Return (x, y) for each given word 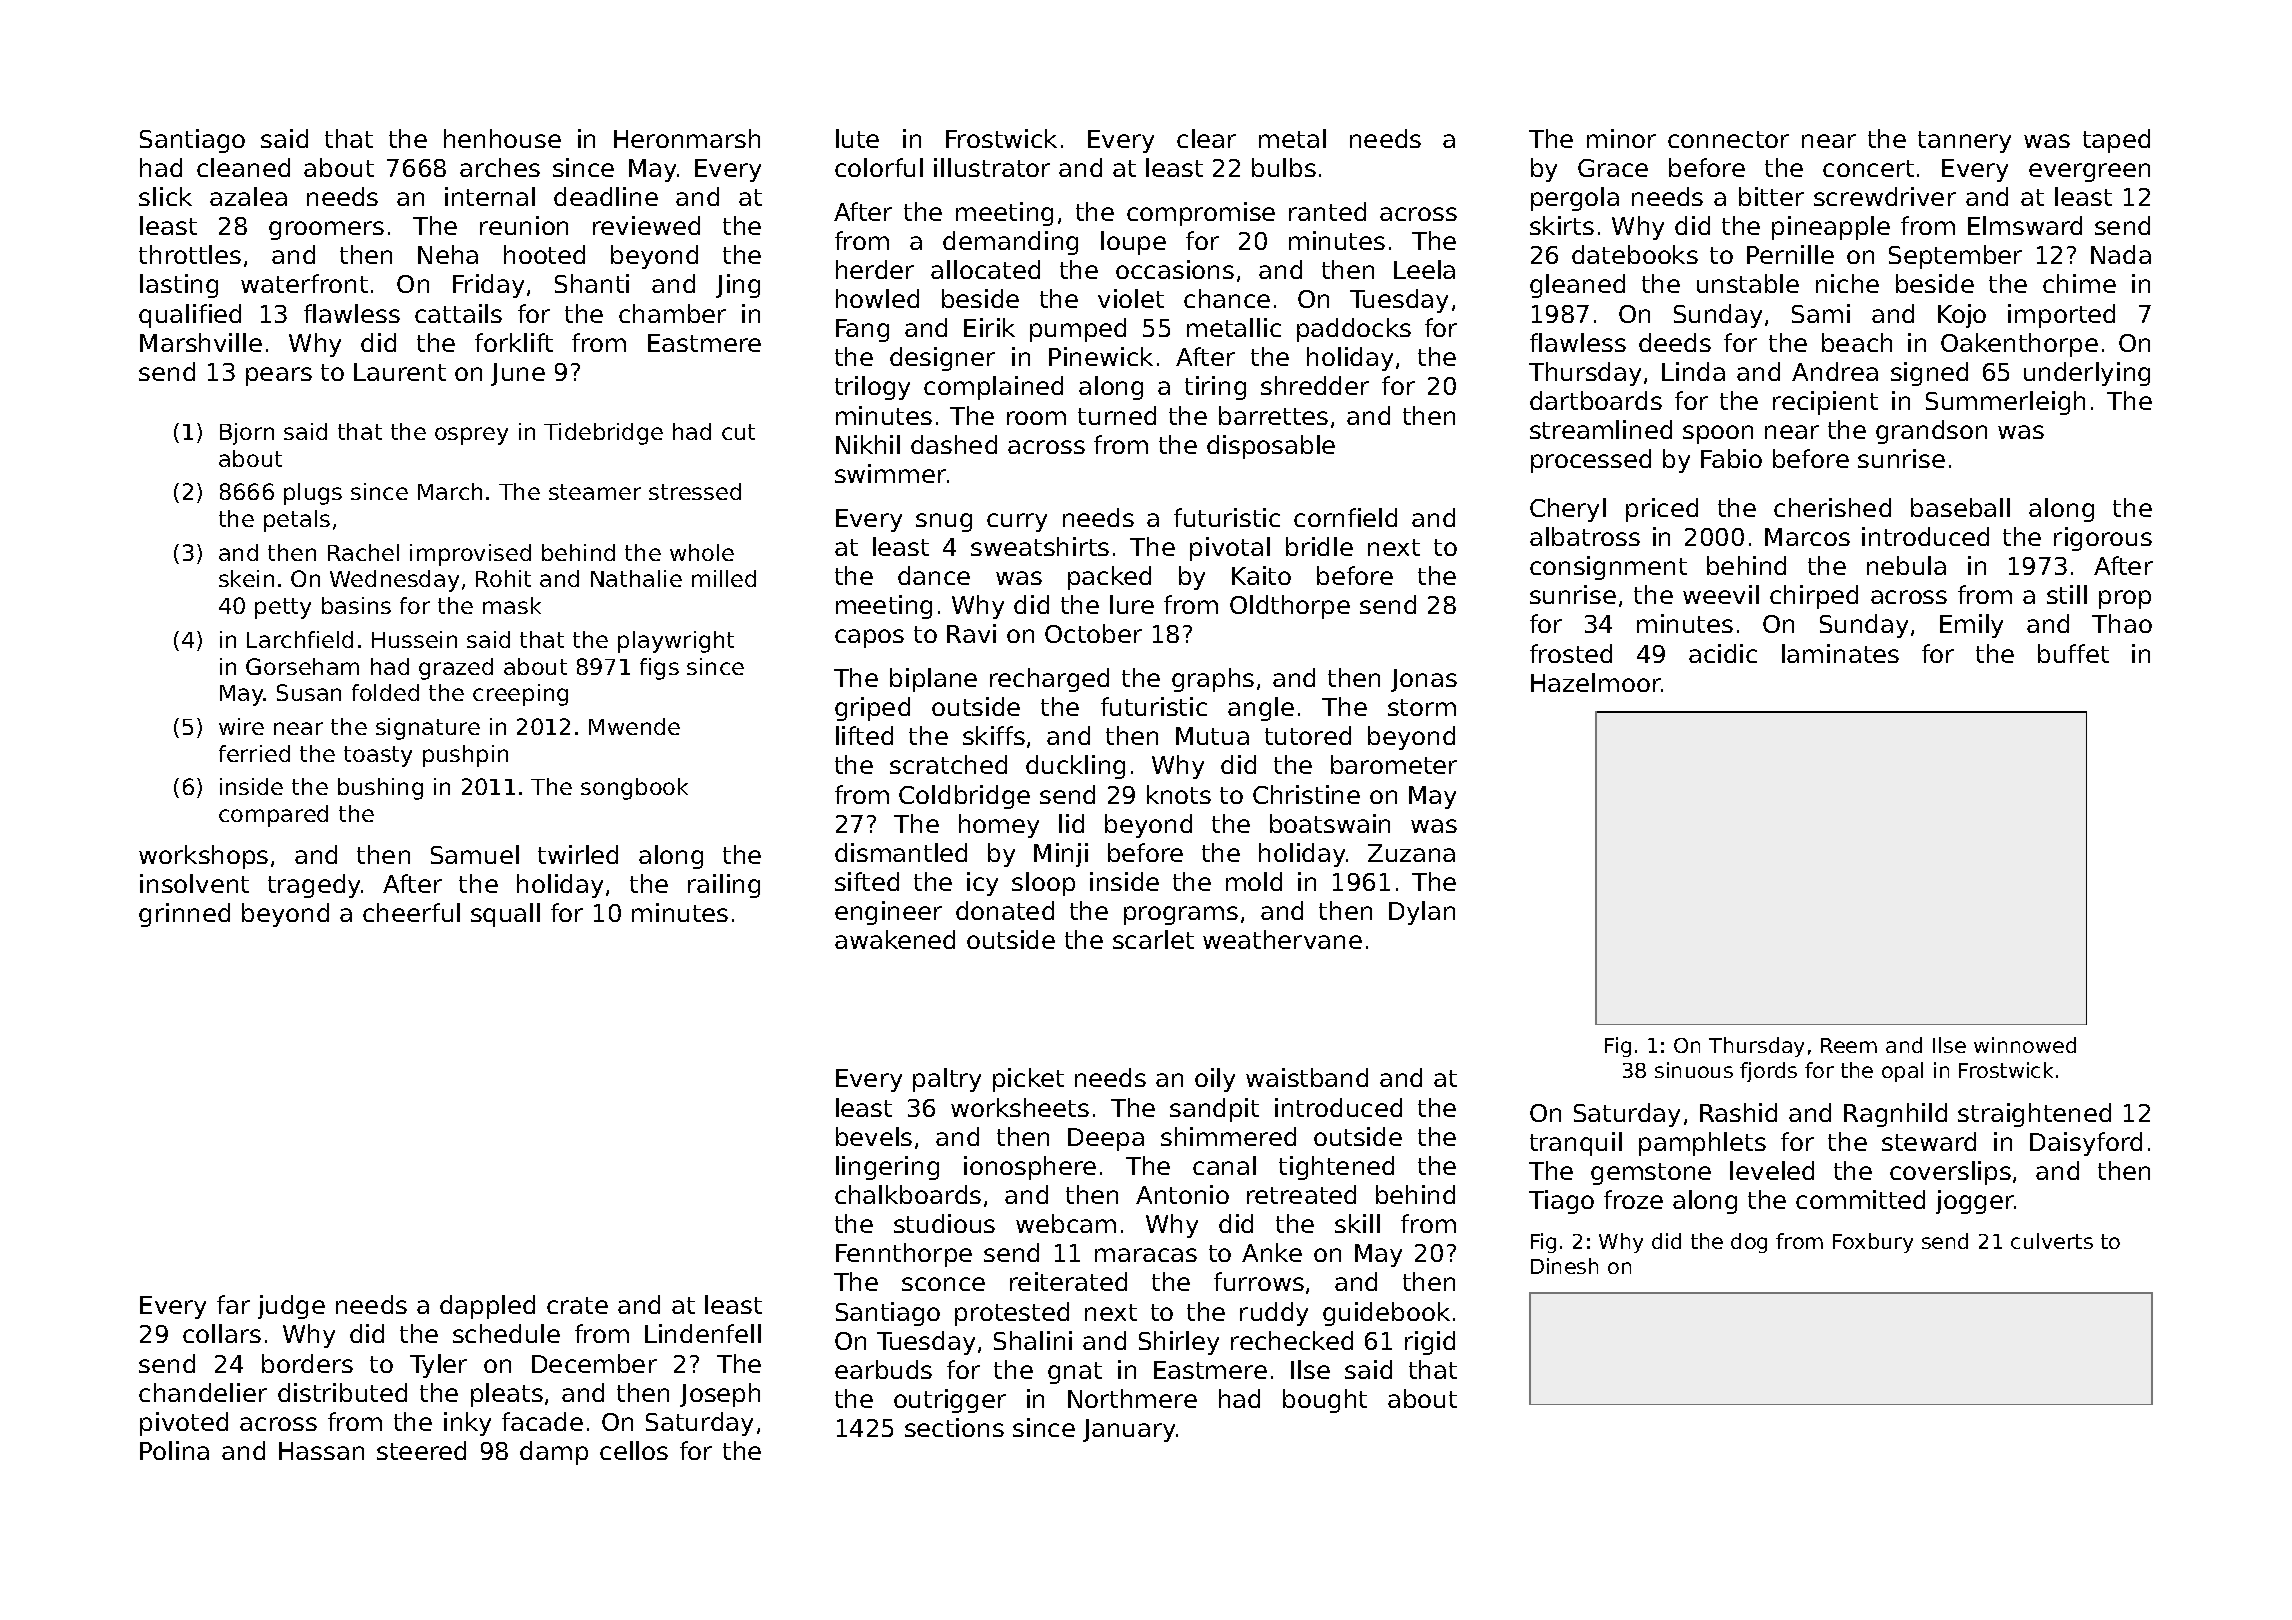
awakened (895, 939)
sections (954, 1427)
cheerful (411, 912)
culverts (2052, 1241)
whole (702, 552)
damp (554, 1453)
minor (1621, 138)
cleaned (243, 167)
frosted (1571, 653)
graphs (1213, 680)
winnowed (2025, 1045)
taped (2116, 141)
